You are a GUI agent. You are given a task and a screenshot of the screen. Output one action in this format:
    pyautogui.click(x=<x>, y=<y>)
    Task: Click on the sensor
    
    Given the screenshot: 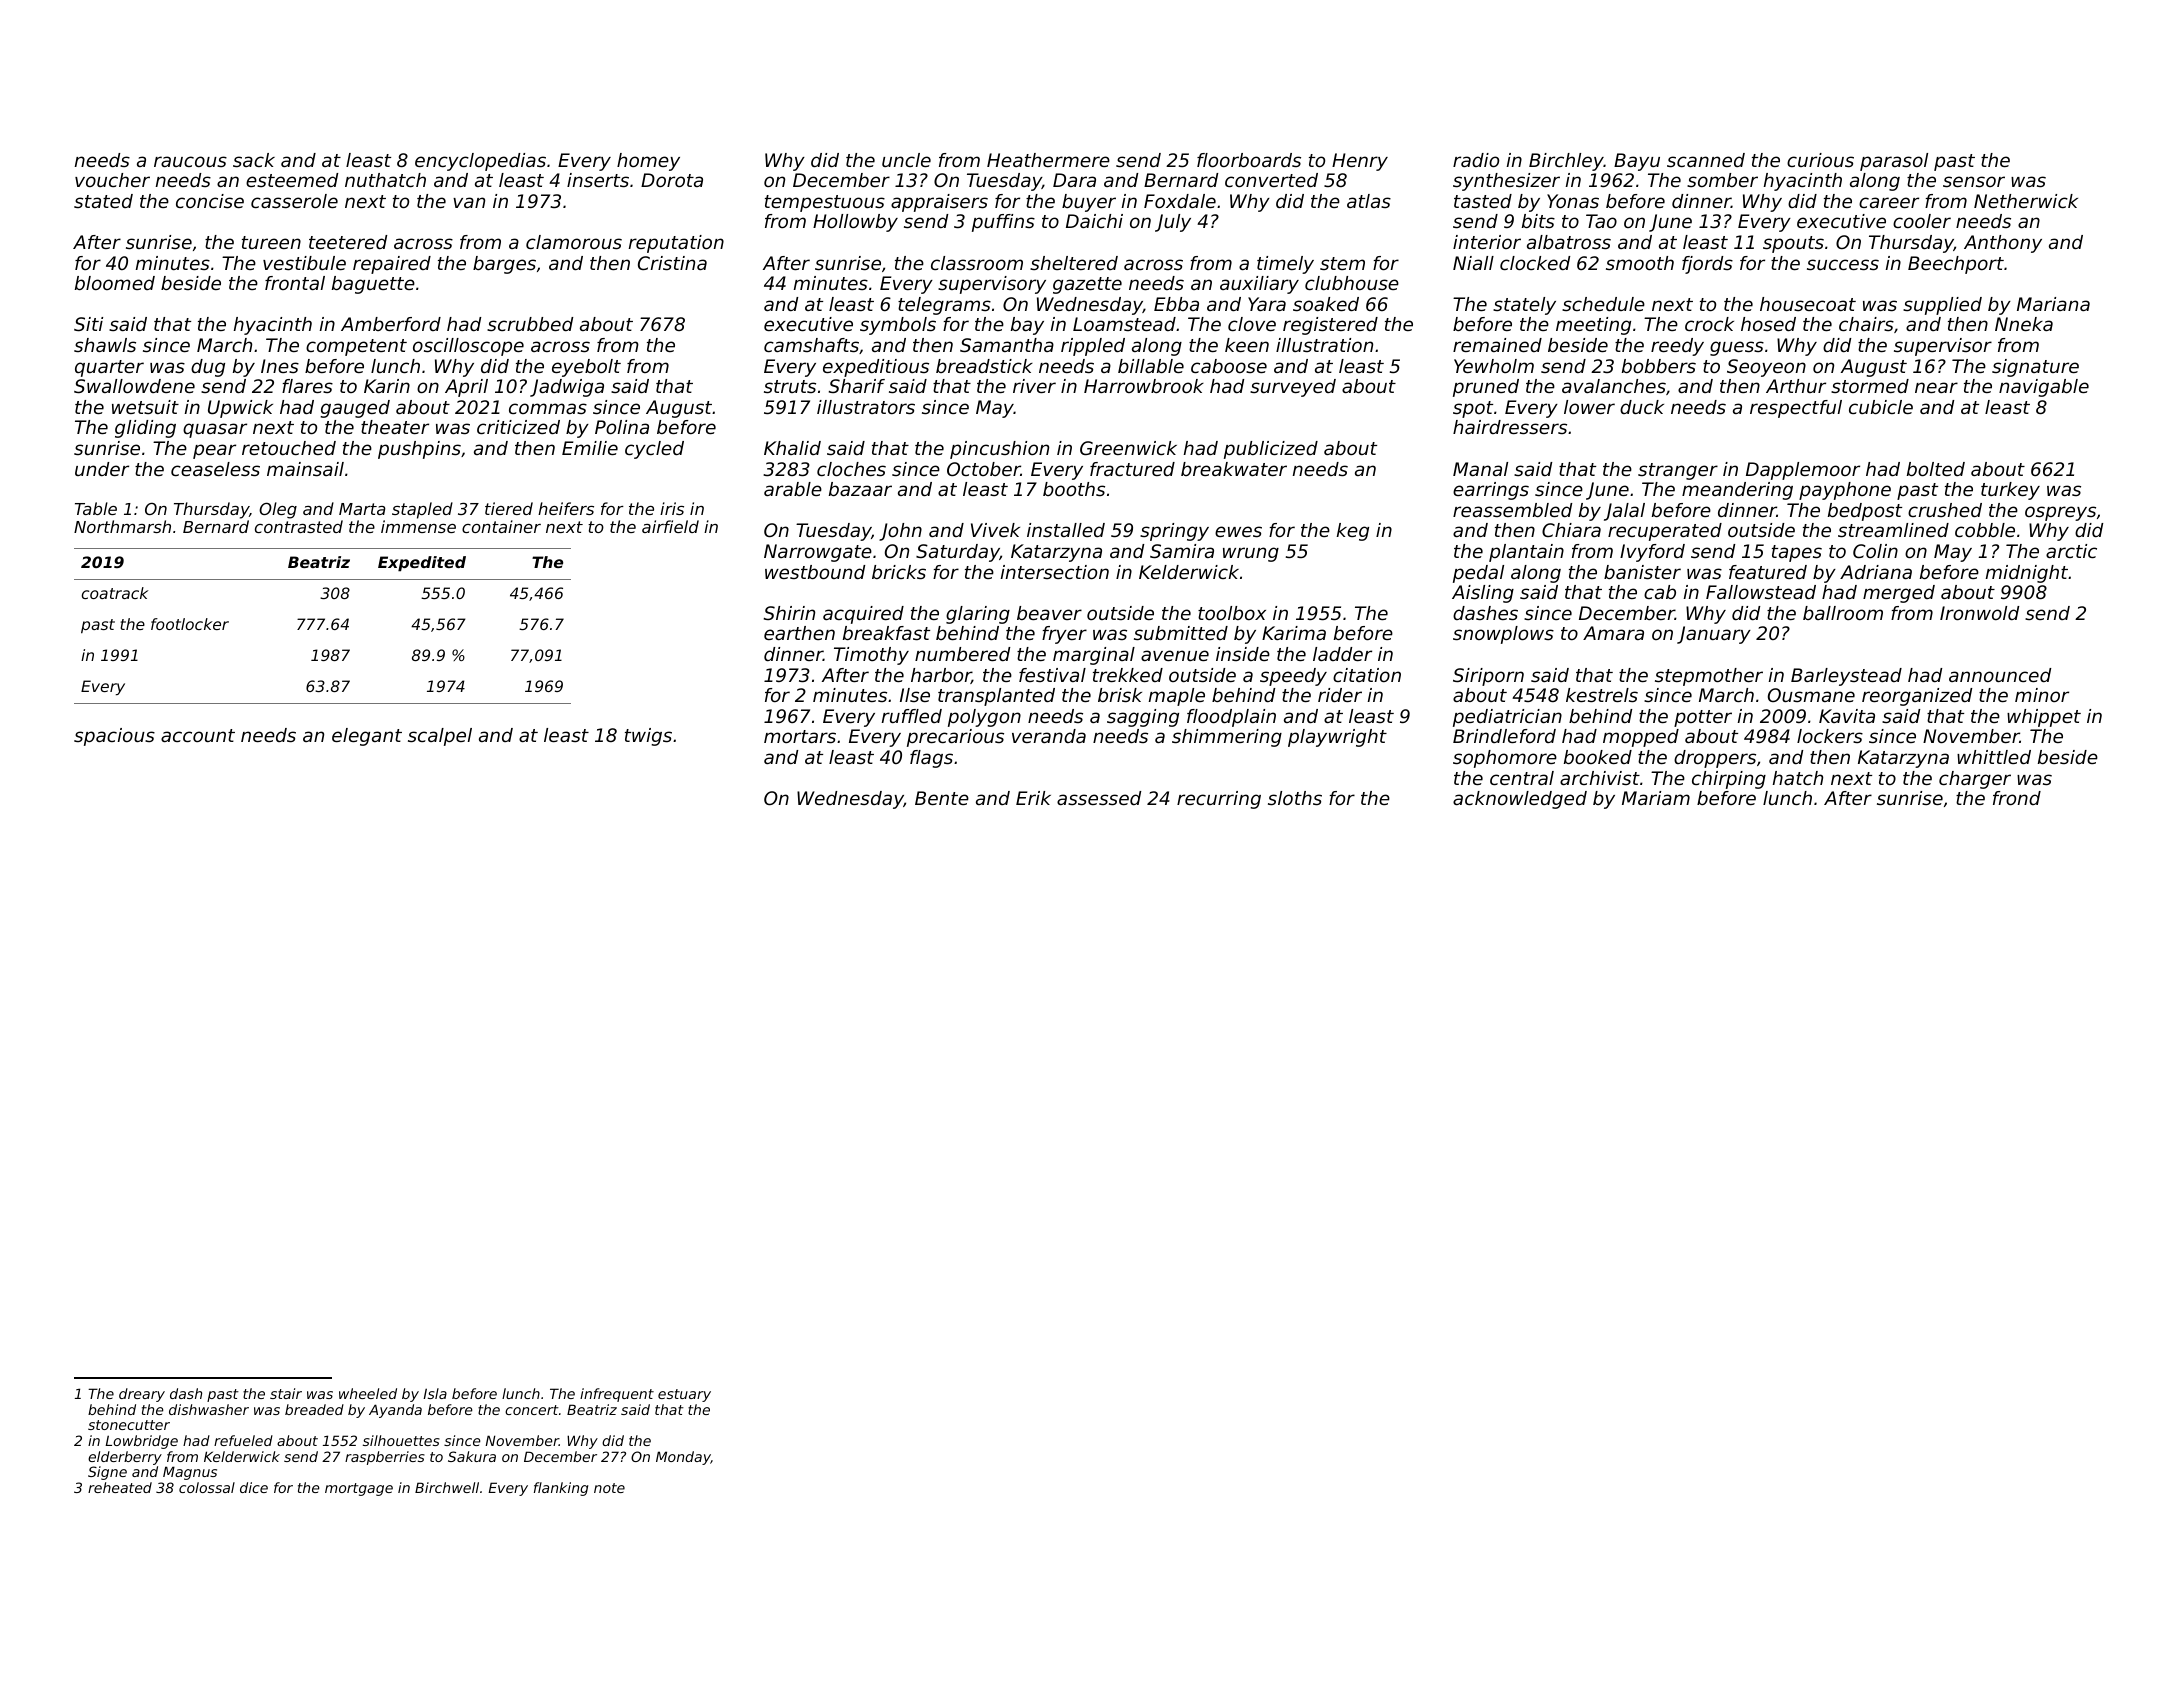 What is the action you would take?
    pyautogui.click(x=1974, y=181)
